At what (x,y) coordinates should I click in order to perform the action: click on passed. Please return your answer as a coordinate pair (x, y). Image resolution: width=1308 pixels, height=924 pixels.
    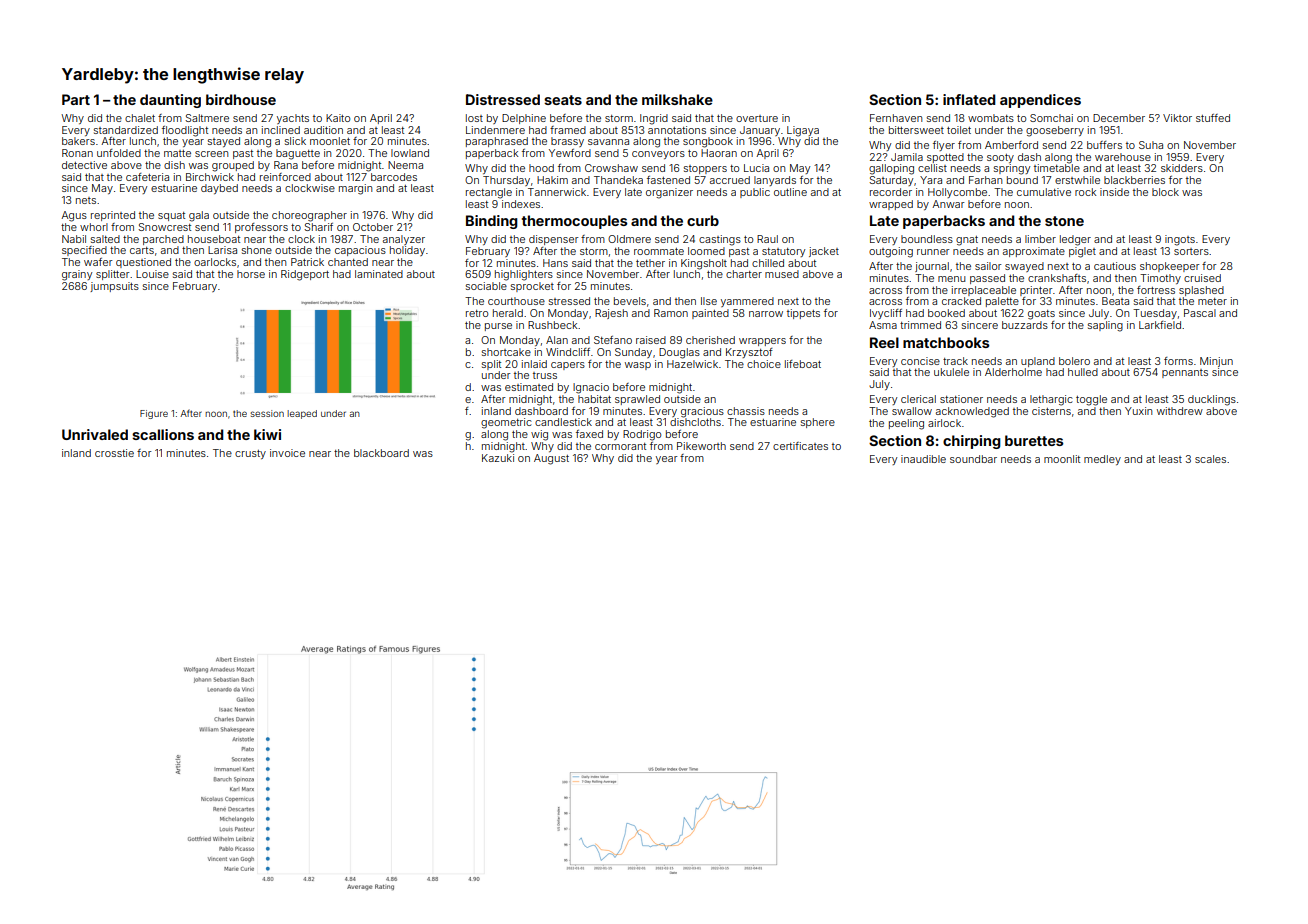
    Looking at the image, I should click on (987, 279).
